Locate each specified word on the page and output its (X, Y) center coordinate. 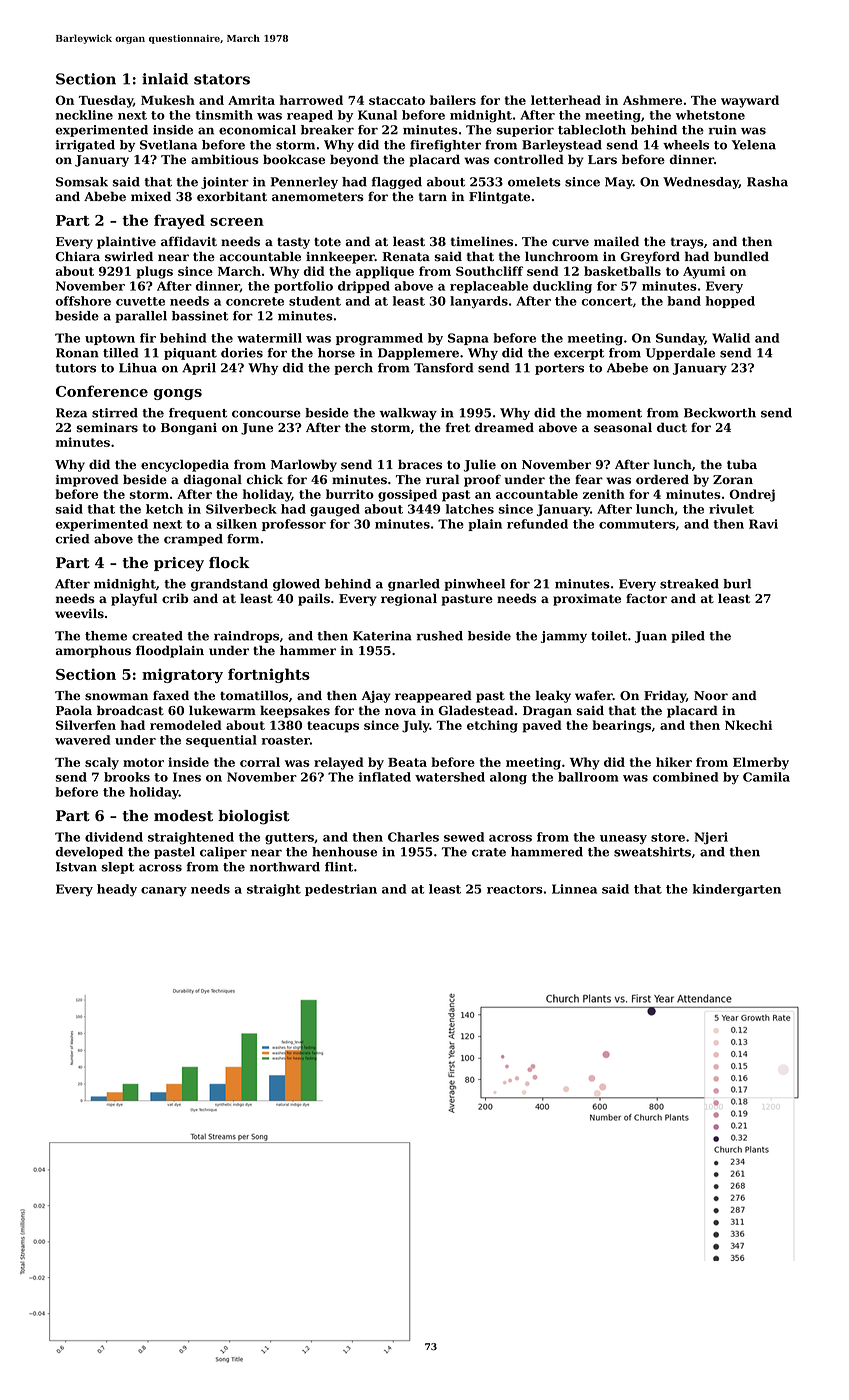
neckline (84, 115)
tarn (433, 196)
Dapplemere (418, 354)
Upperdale (680, 354)
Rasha (767, 182)
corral (260, 762)
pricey (179, 564)
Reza (71, 413)
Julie (480, 465)
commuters (637, 524)
